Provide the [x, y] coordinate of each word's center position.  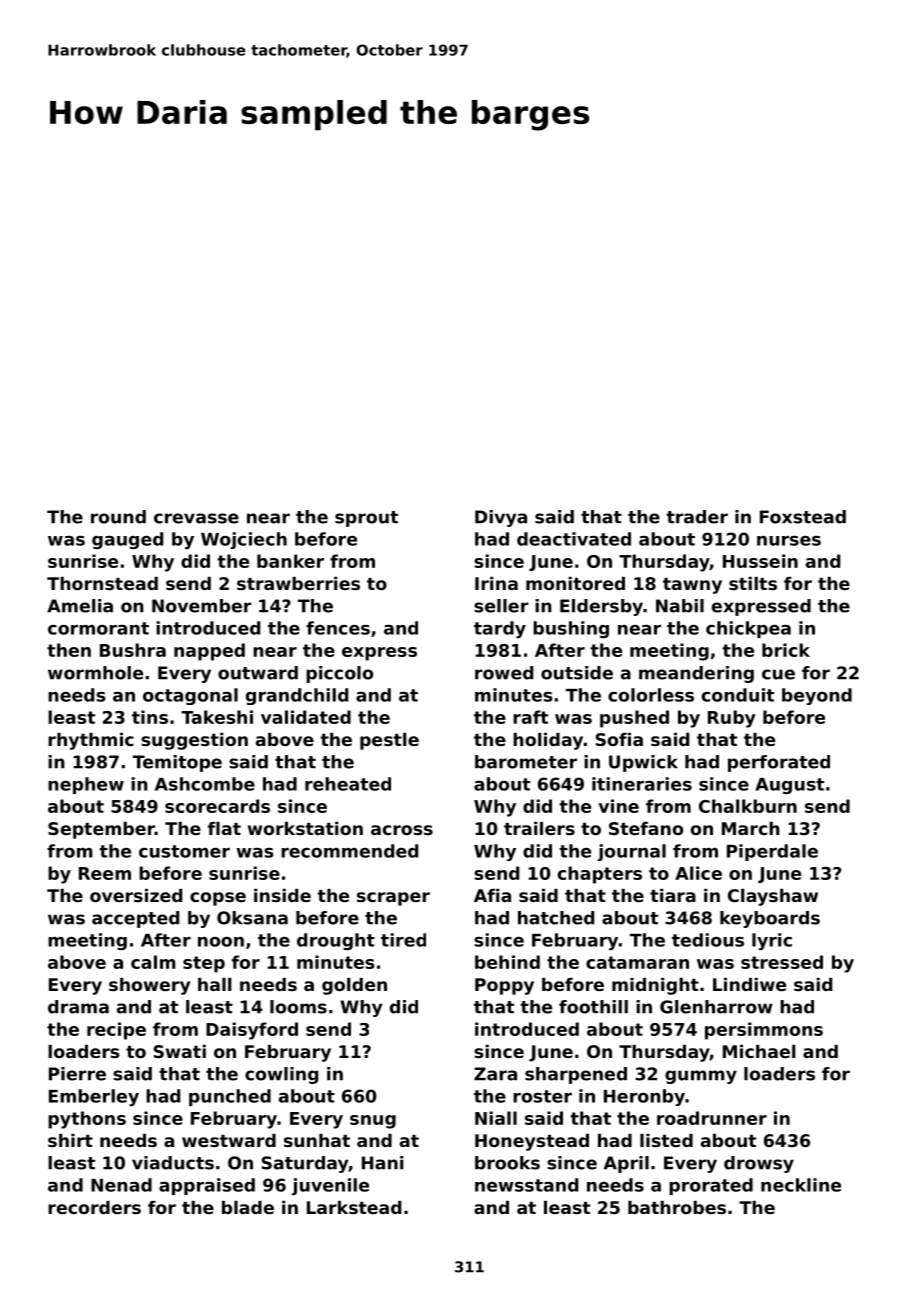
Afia [492, 895]
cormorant [98, 628]
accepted [135, 919]
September [101, 830]
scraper [393, 899]
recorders [94, 1207]
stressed [782, 962]
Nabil [680, 606]
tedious [708, 940]
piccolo [339, 674]
